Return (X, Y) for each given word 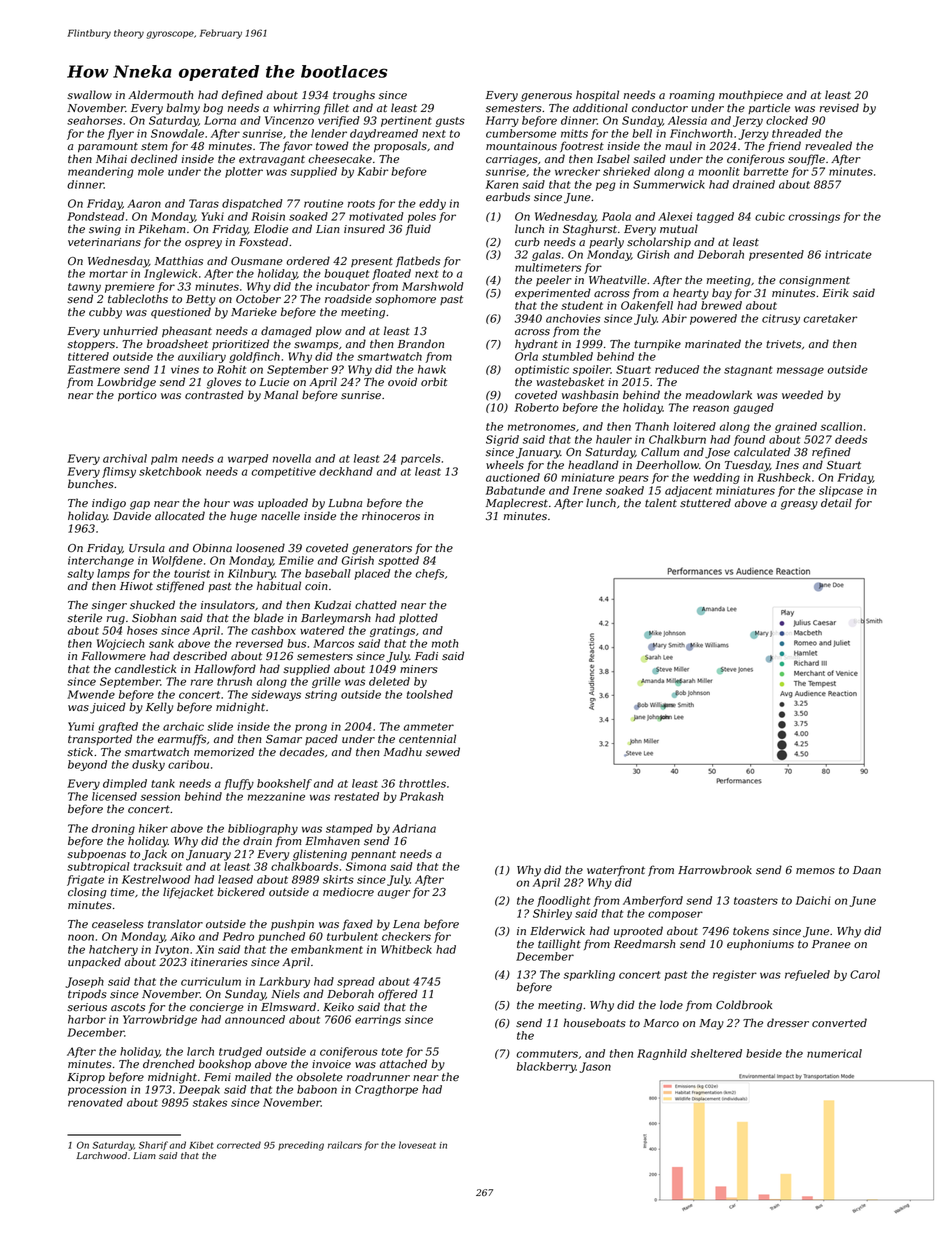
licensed (114, 796)
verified (339, 121)
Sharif (153, 1146)
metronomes (542, 427)
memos (815, 871)
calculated (762, 452)
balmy (183, 109)
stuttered (705, 503)
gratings (392, 631)
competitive (283, 472)
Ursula (147, 548)
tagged (715, 217)
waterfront (616, 870)
